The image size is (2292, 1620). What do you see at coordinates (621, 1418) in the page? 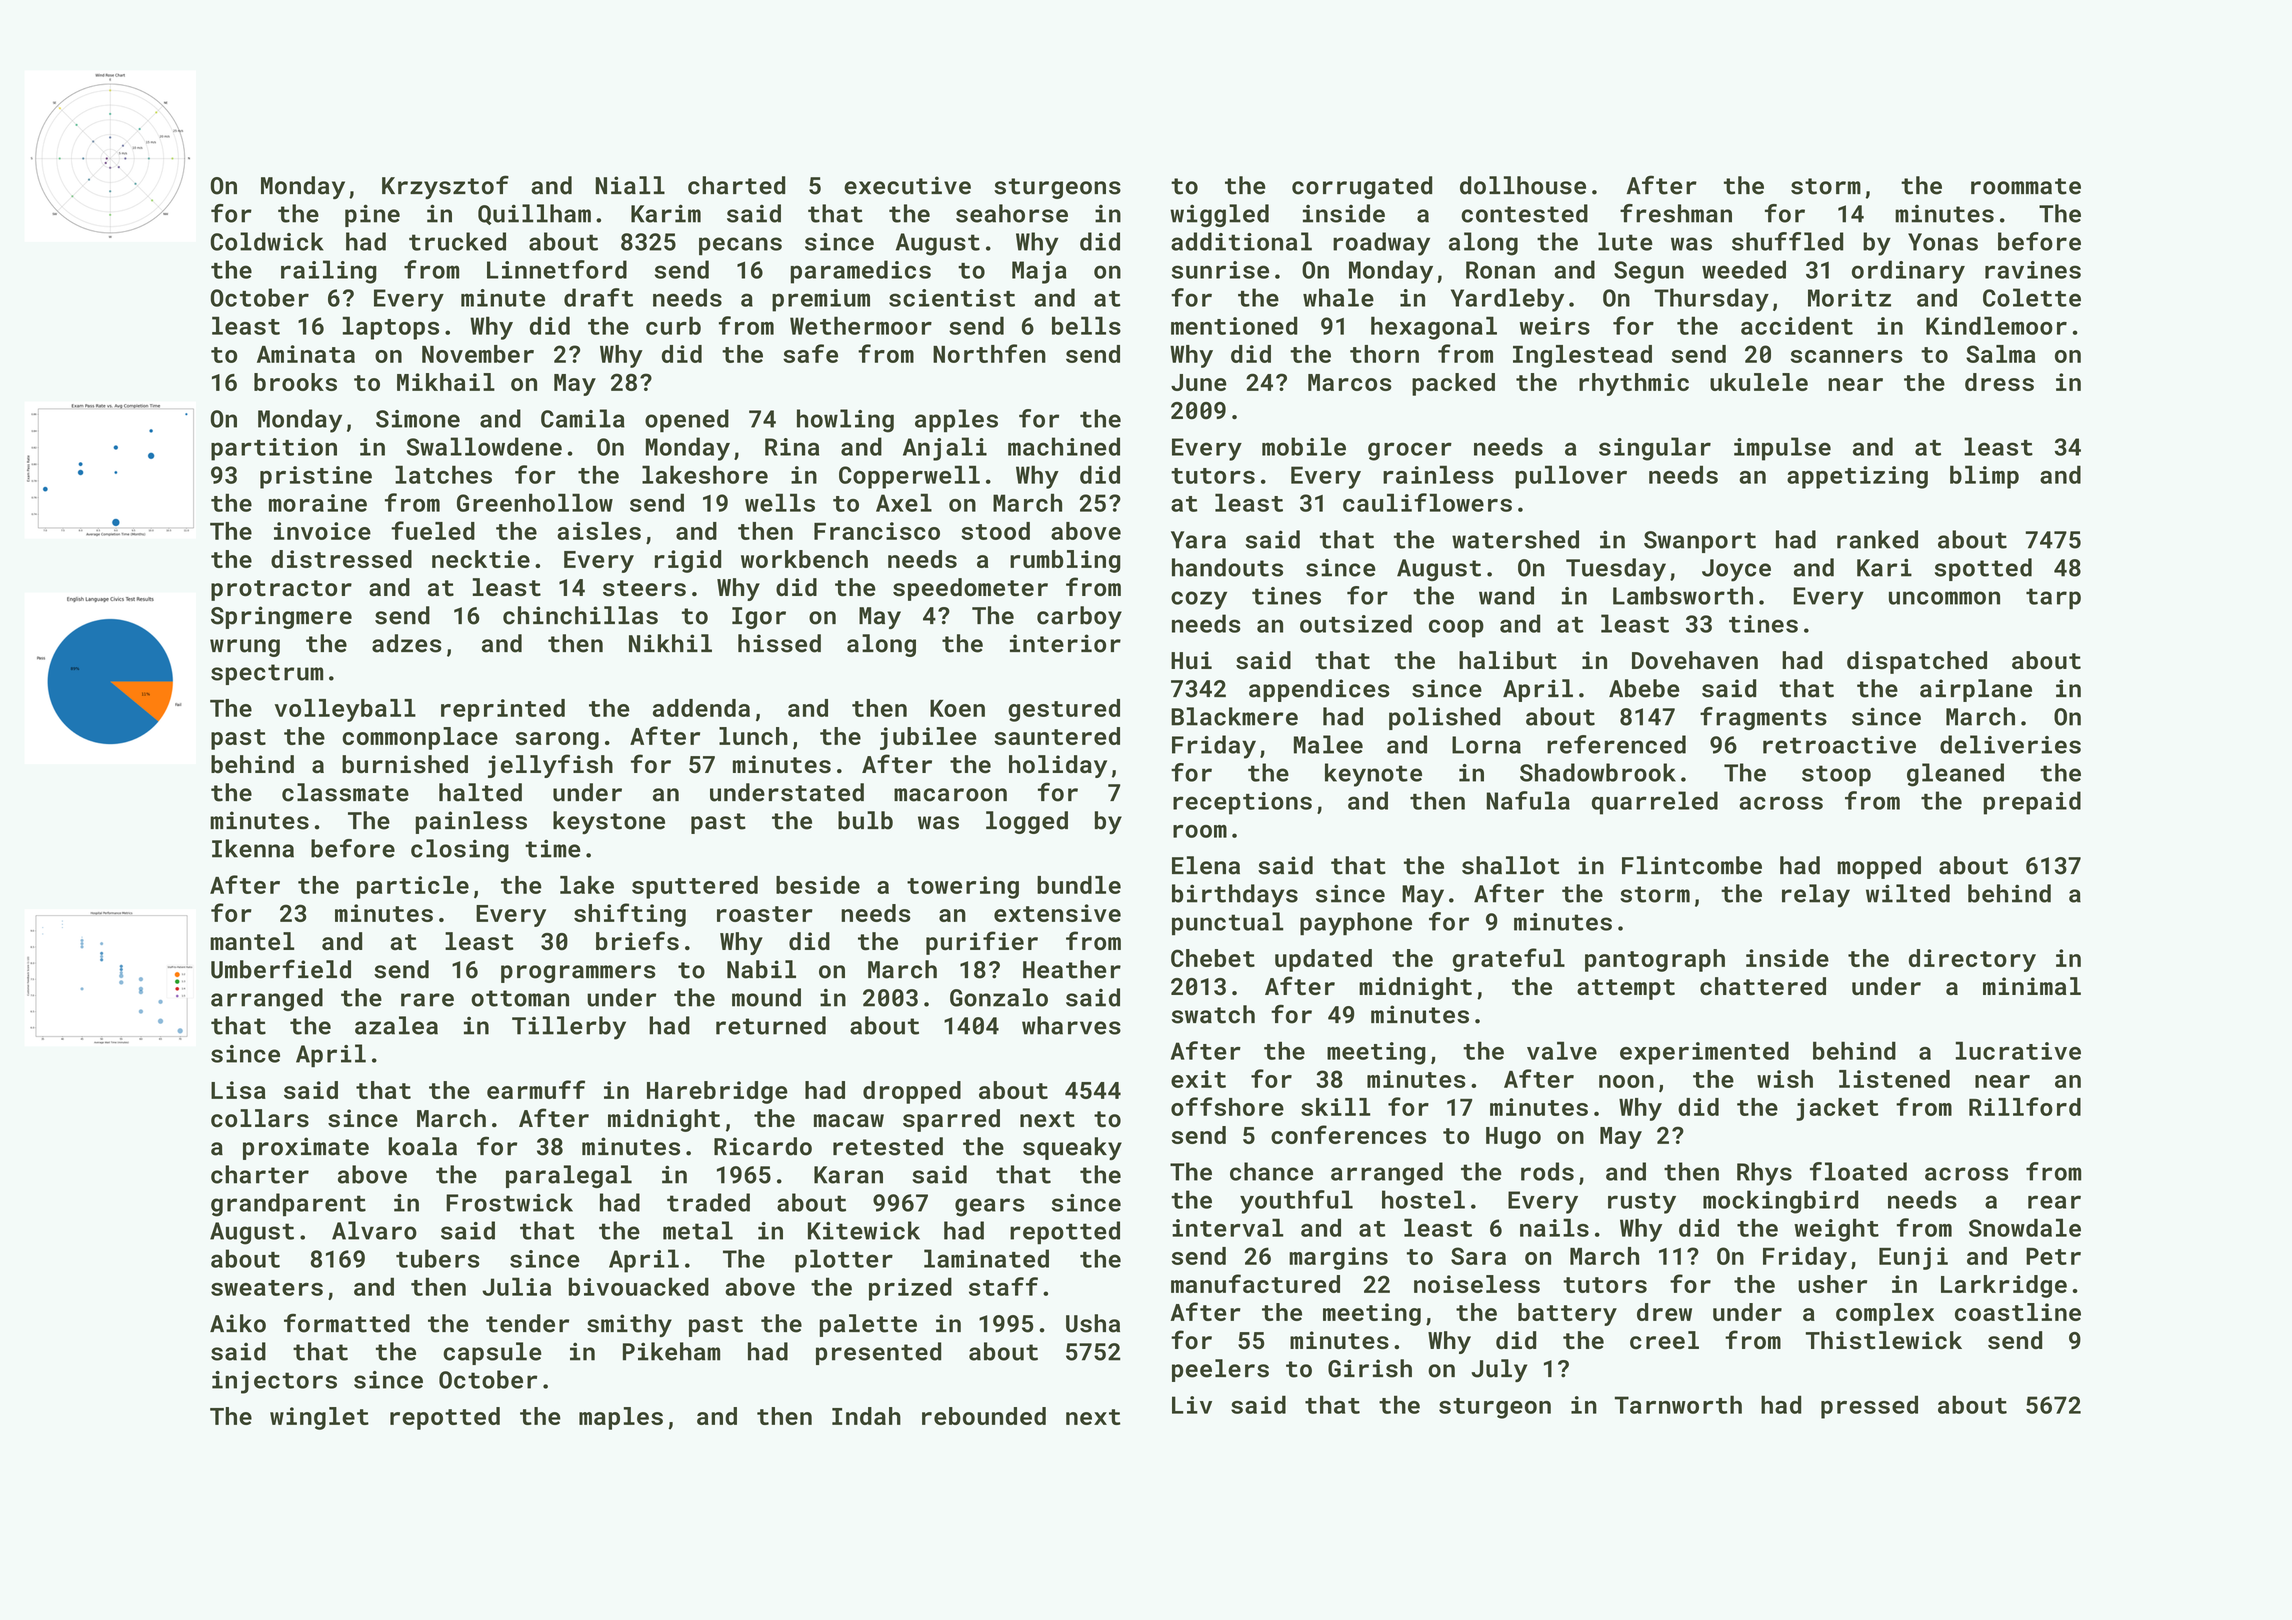
I see `maples` at bounding box center [621, 1418].
